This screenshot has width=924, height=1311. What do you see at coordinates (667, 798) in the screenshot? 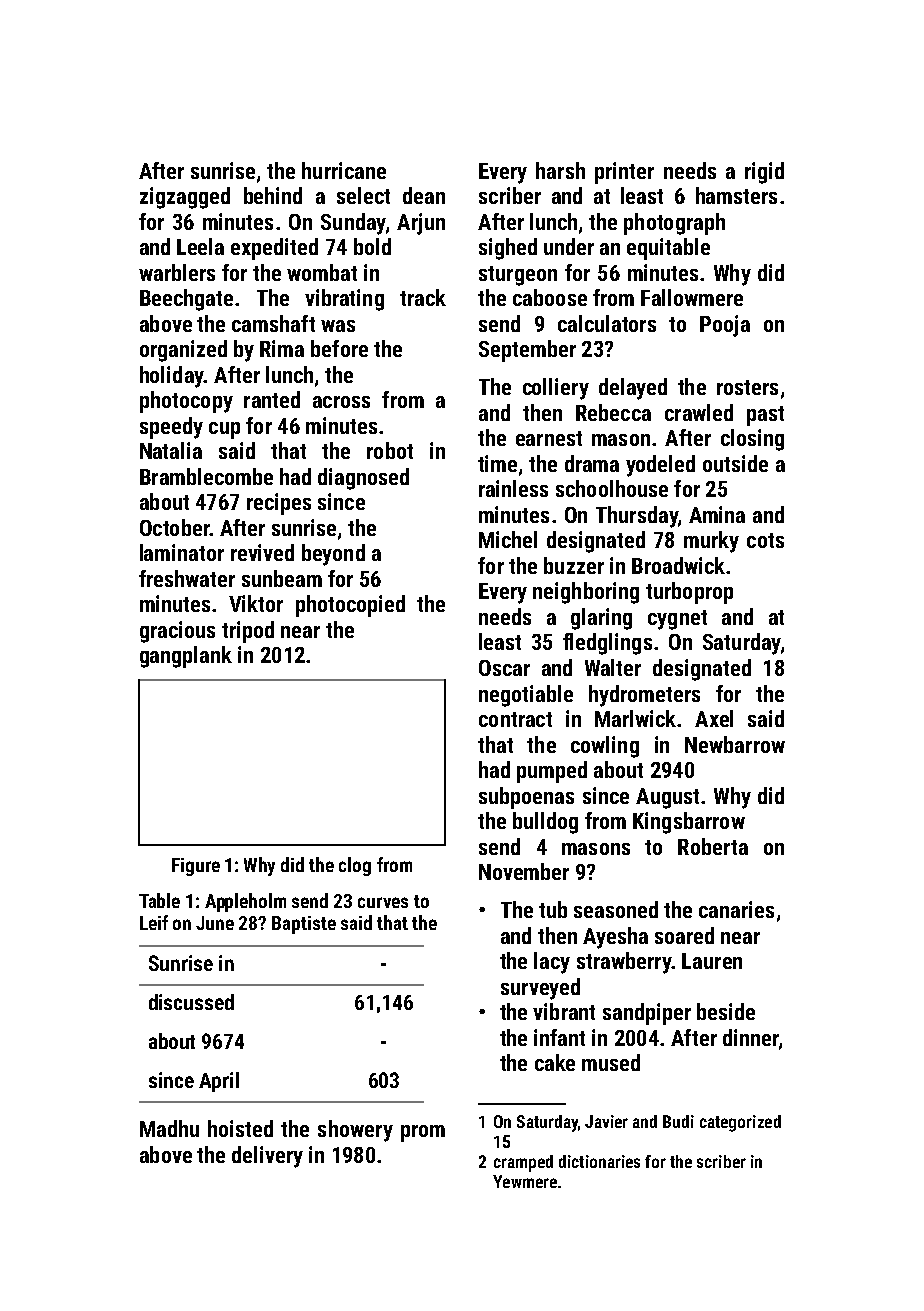
I see `August` at bounding box center [667, 798].
